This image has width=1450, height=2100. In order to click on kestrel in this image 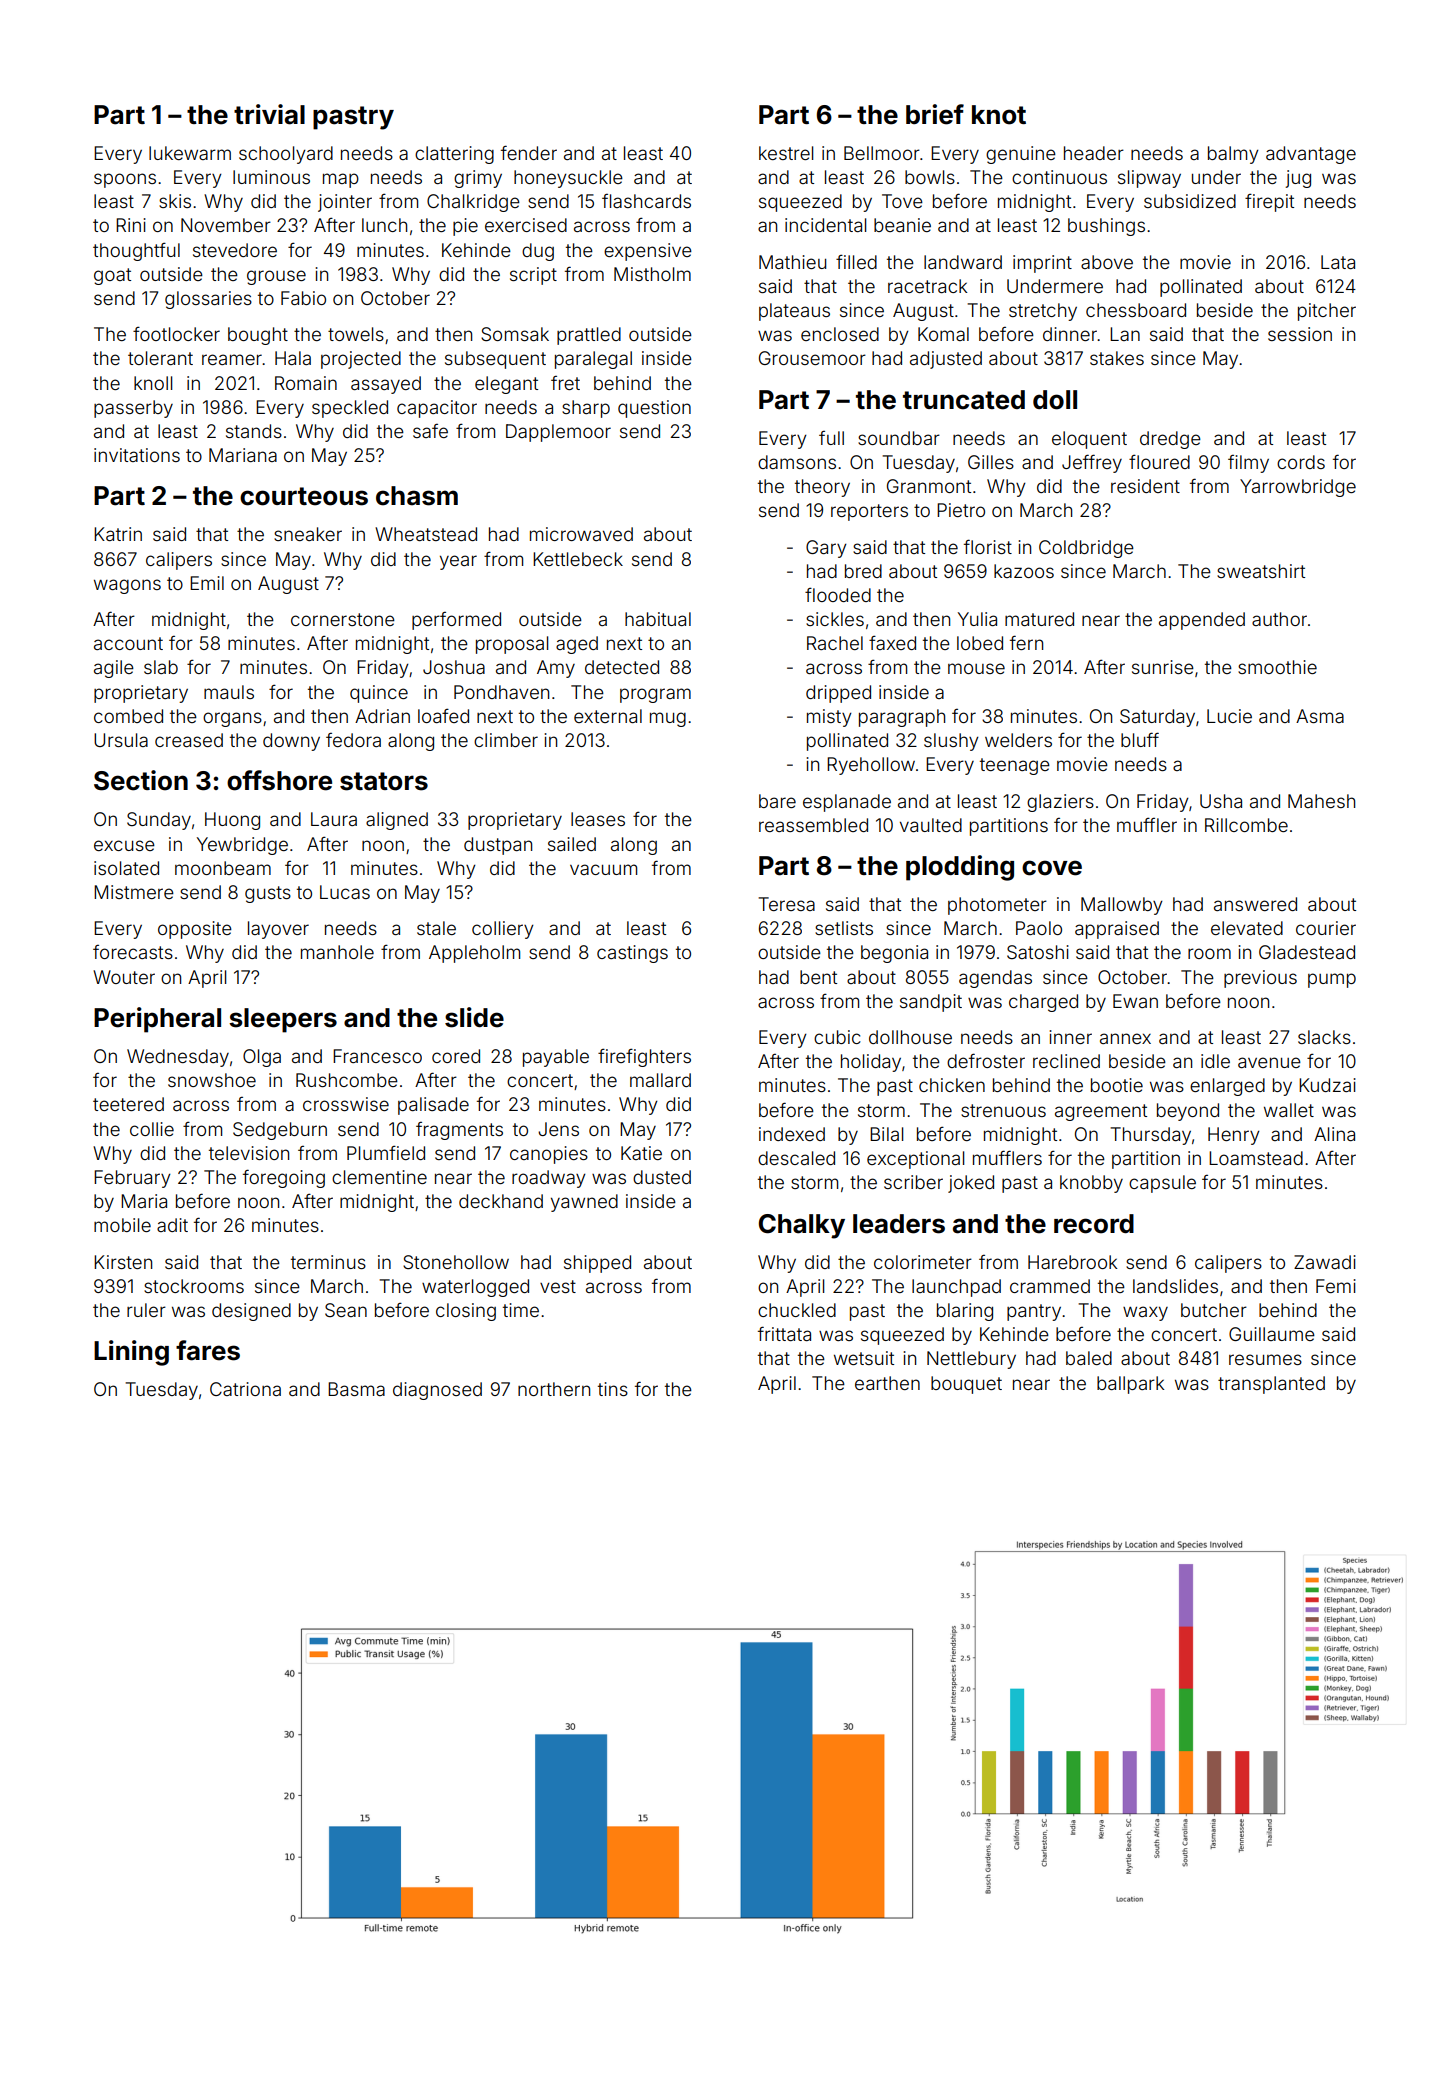, I will do `click(786, 153)`.
